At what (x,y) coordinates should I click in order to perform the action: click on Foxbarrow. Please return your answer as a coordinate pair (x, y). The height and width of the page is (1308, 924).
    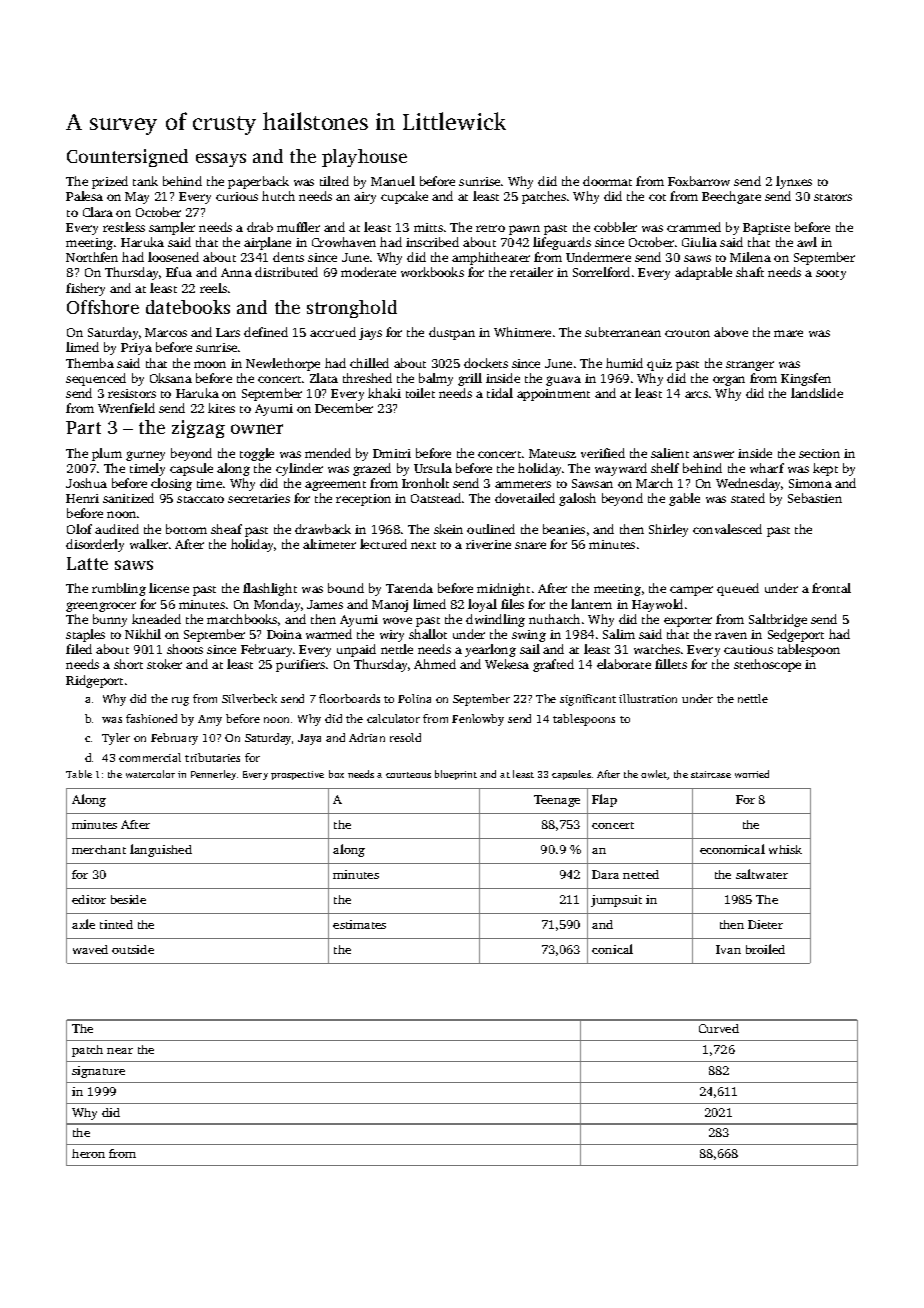
    Looking at the image, I should click on (699, 181).
